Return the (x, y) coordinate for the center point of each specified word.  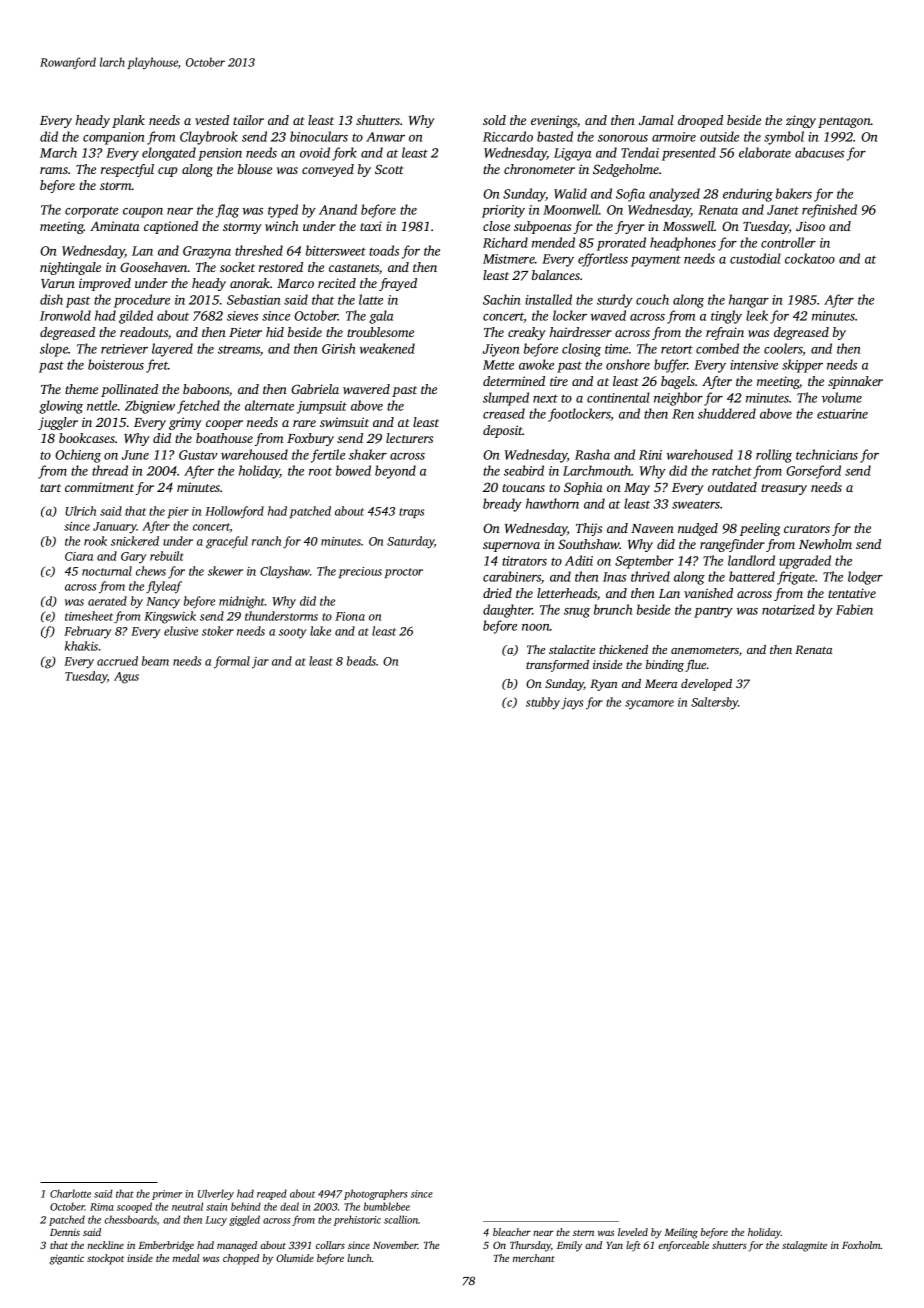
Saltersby (714, 703)
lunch (359, 1258)
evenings (554, 121)
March (58, 152)
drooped (700, 121)
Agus (126, 678)
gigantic (67, 1259)
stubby (543, 703)
